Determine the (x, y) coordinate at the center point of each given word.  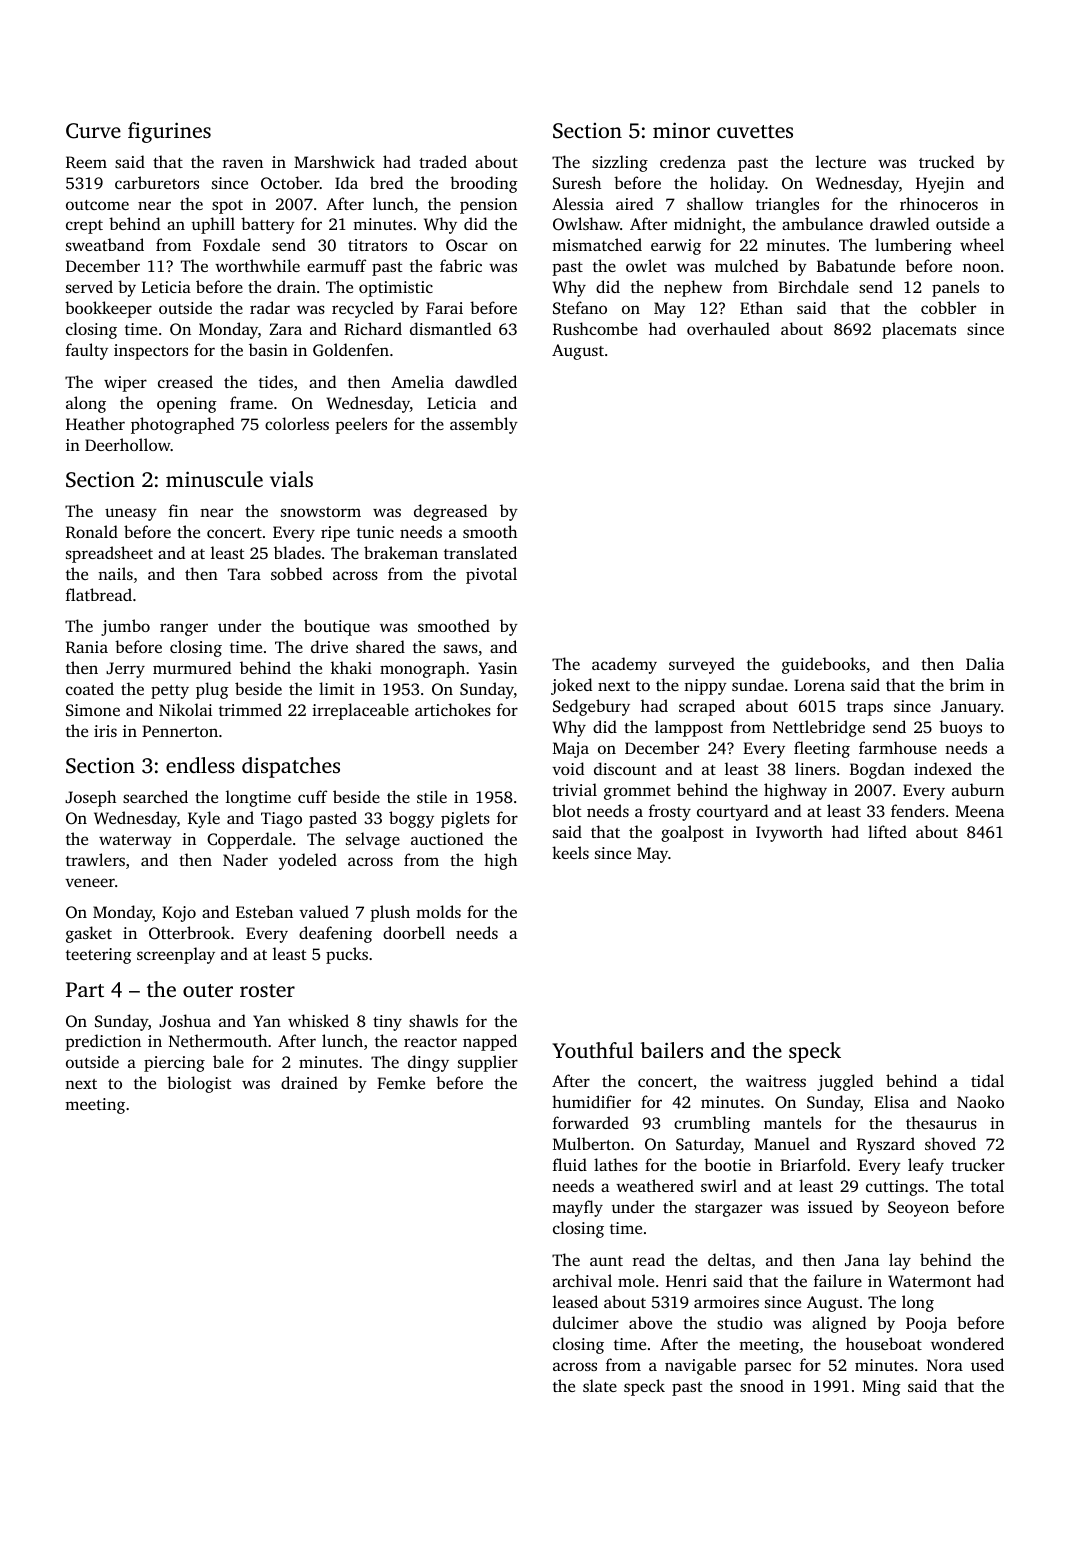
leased (575, 1301)
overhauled (728, 328)
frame (251, 402)
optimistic (396, 289)
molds (438, 911)
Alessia (578, 203)
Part (85, 989)
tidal (987, 1080)
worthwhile (257, 265)
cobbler (948, 307)
